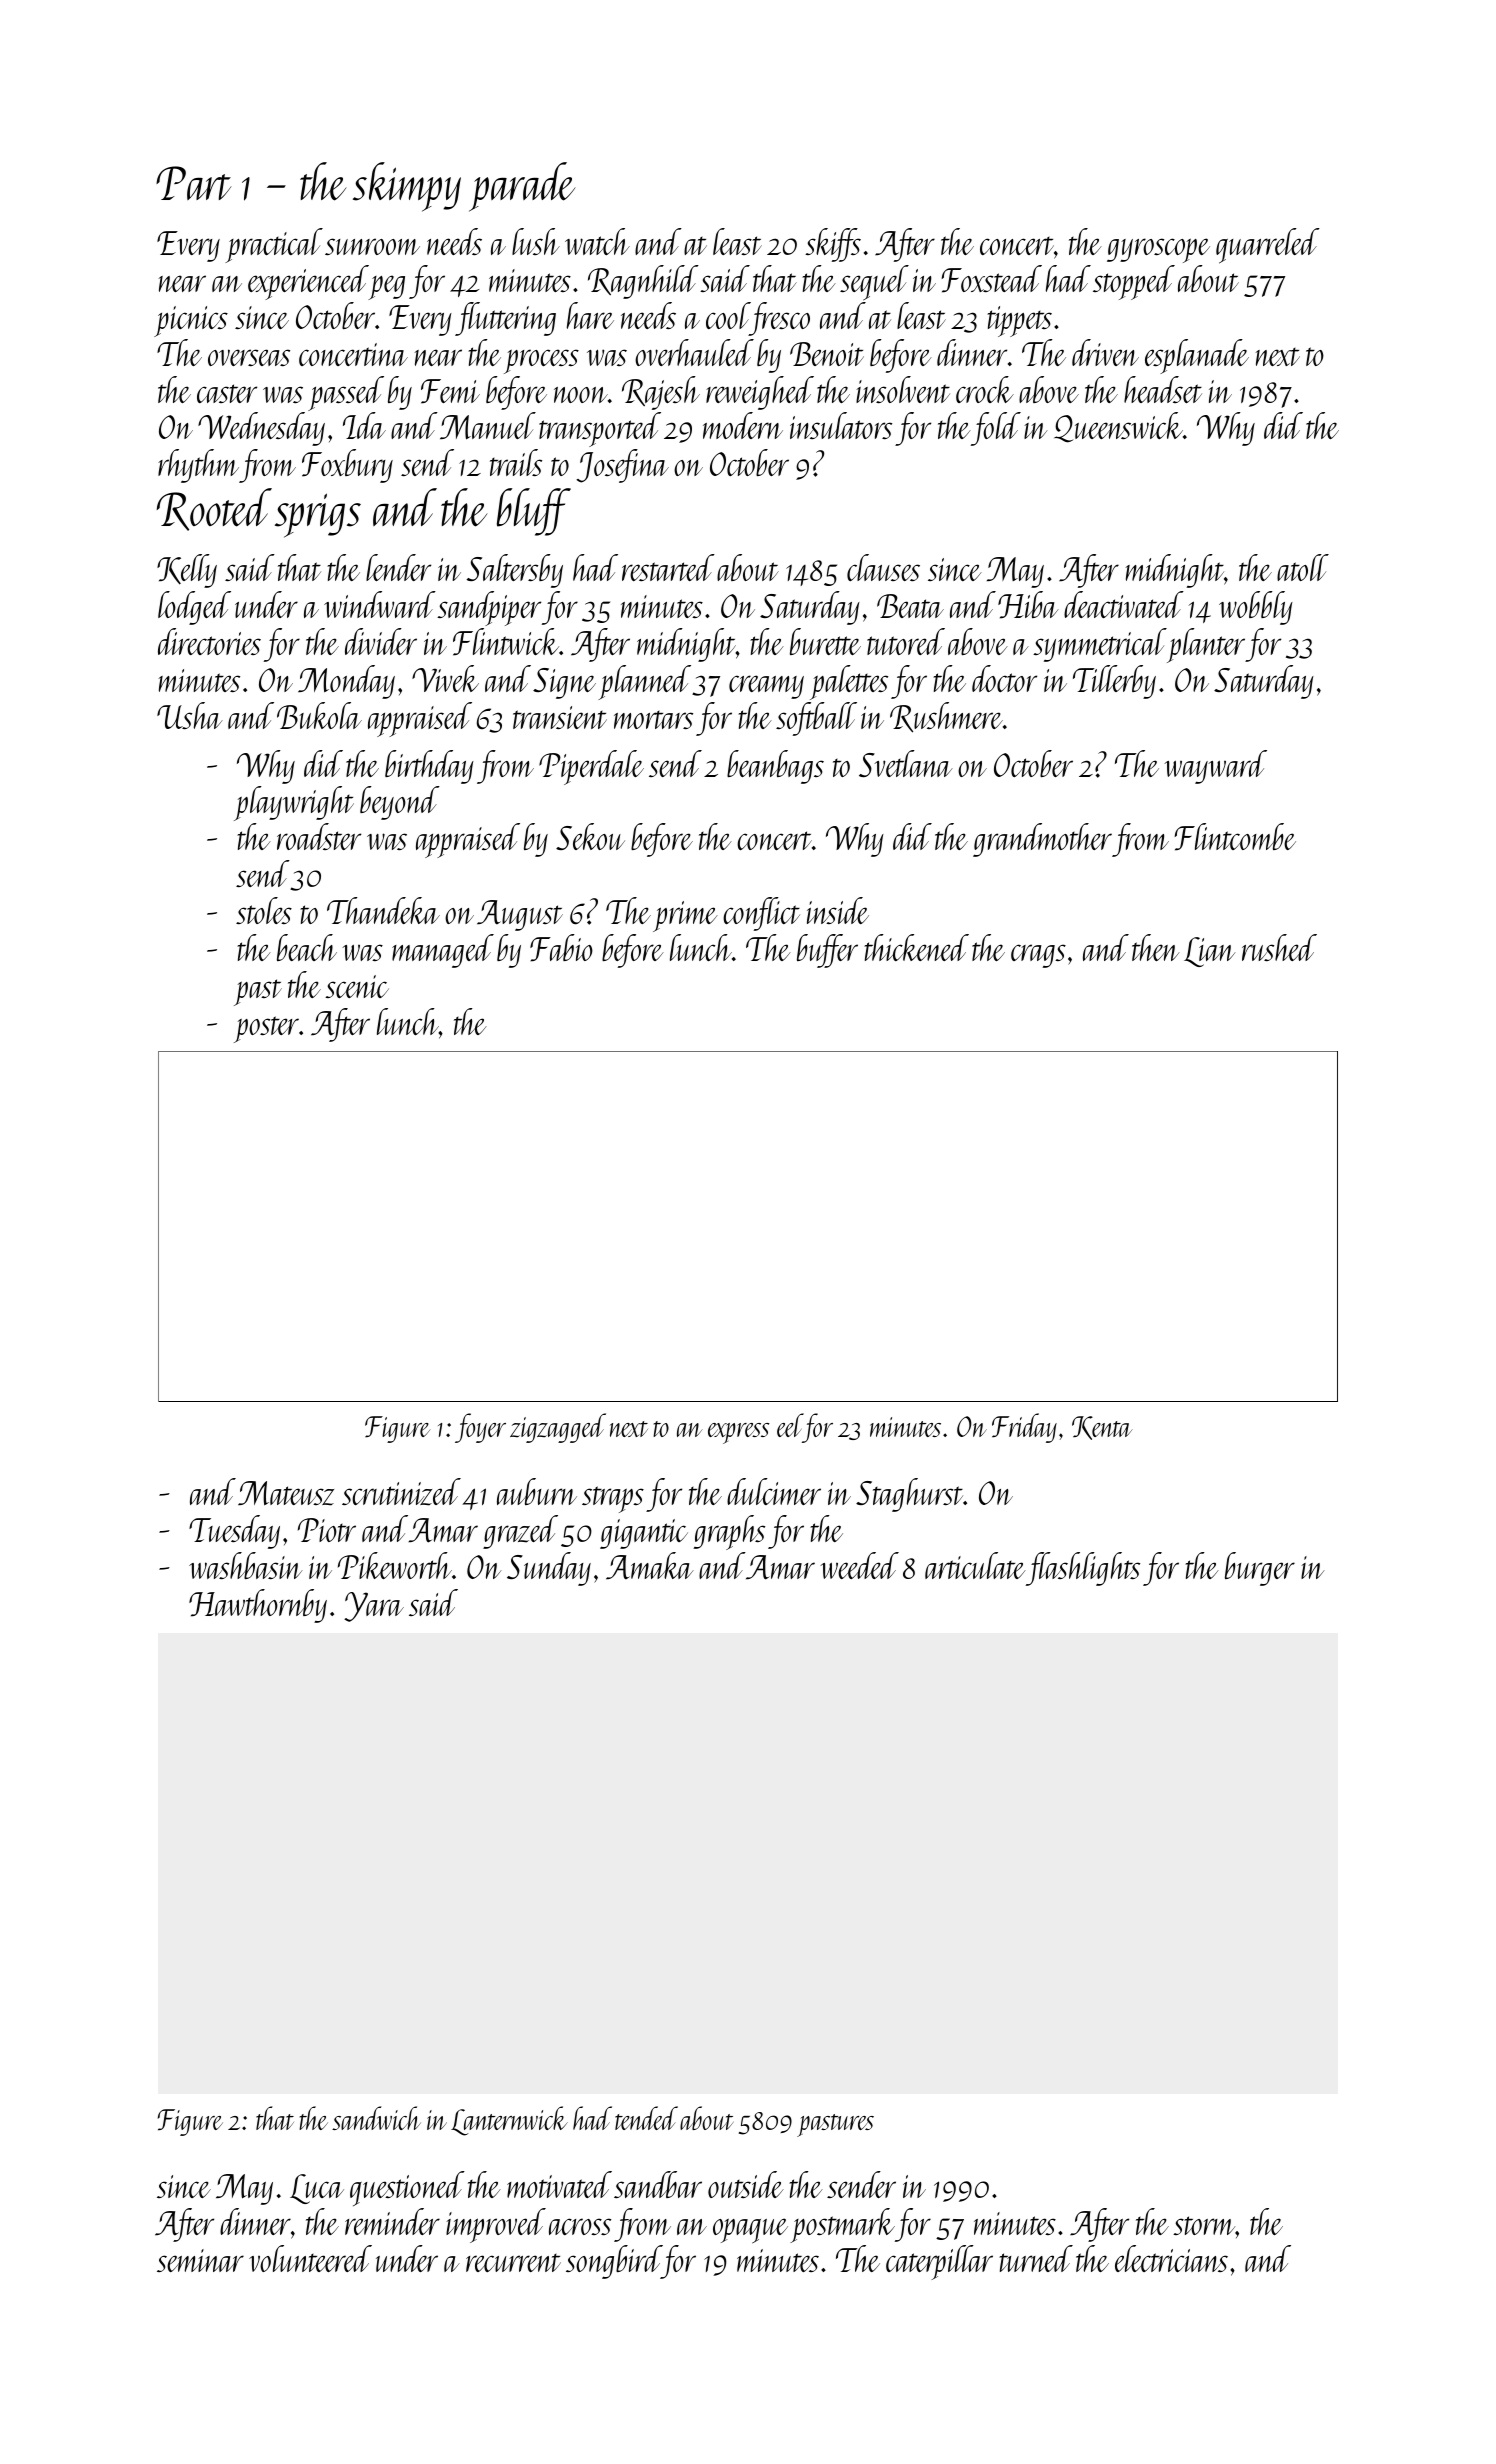 The width and height of the image is (1496, 2464). I want to click on Yara, so click(374, 1607).
